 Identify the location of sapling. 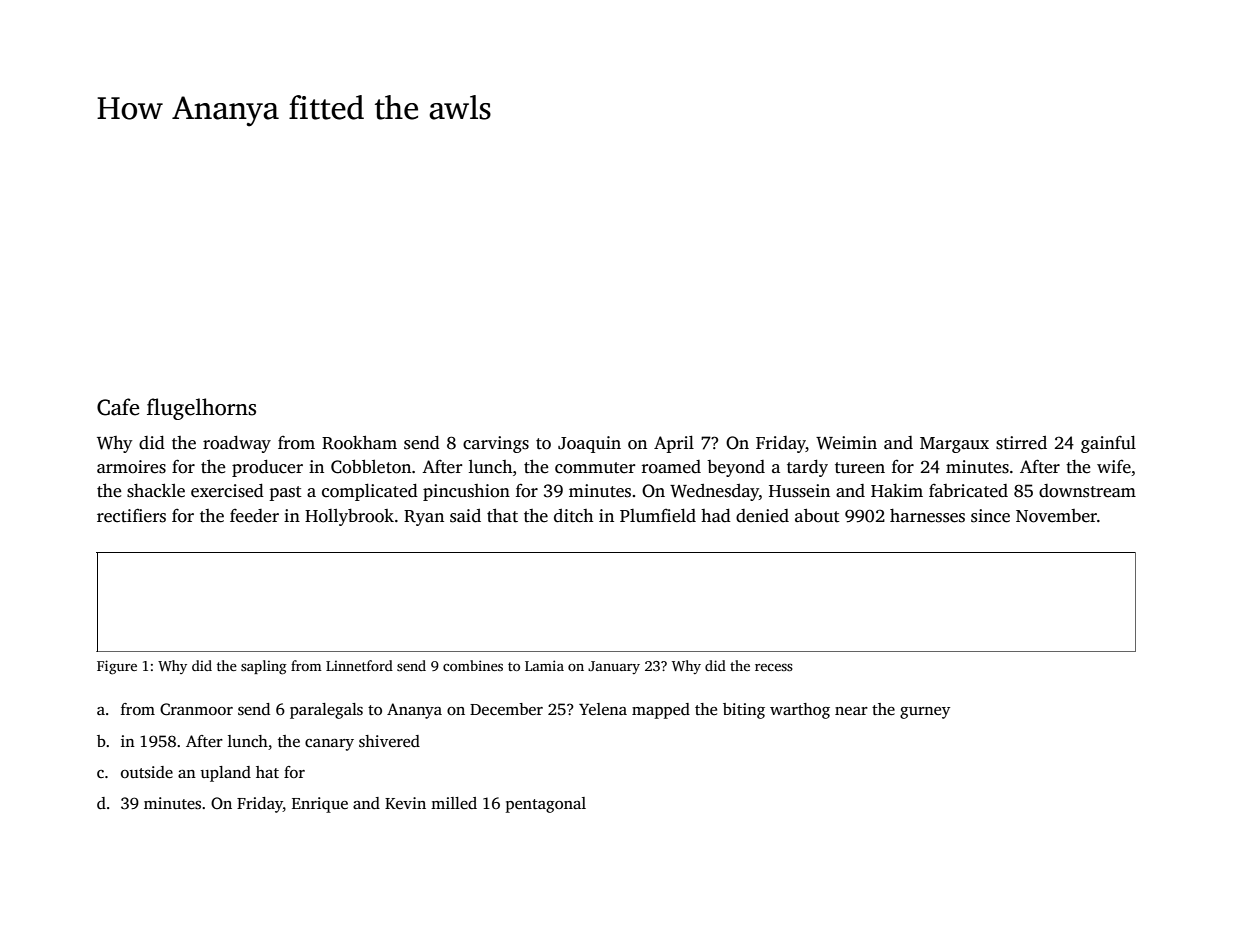
(264, 667).
